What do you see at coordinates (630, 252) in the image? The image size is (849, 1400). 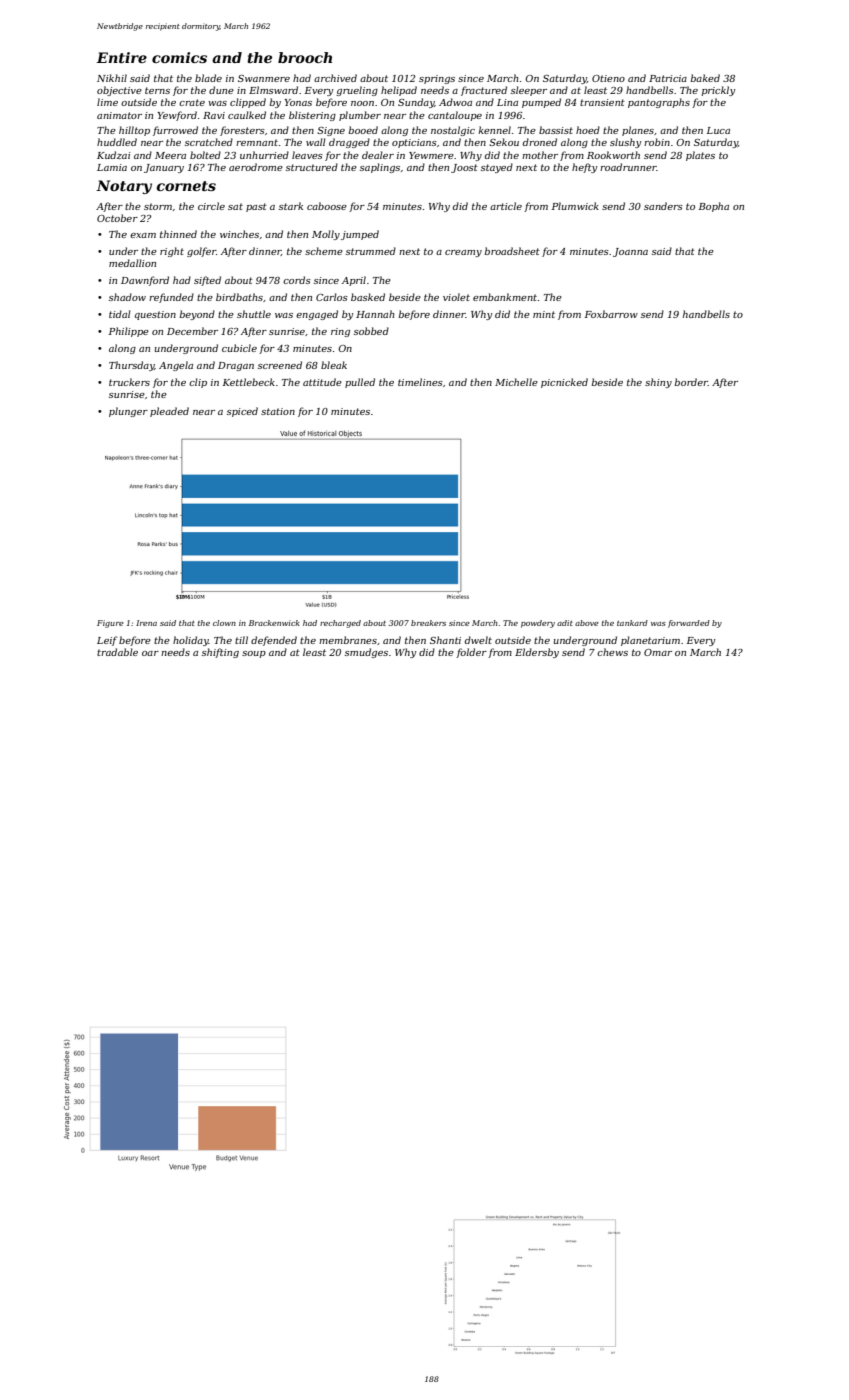 I see `Joanna` at bounding box center [630, 252].
